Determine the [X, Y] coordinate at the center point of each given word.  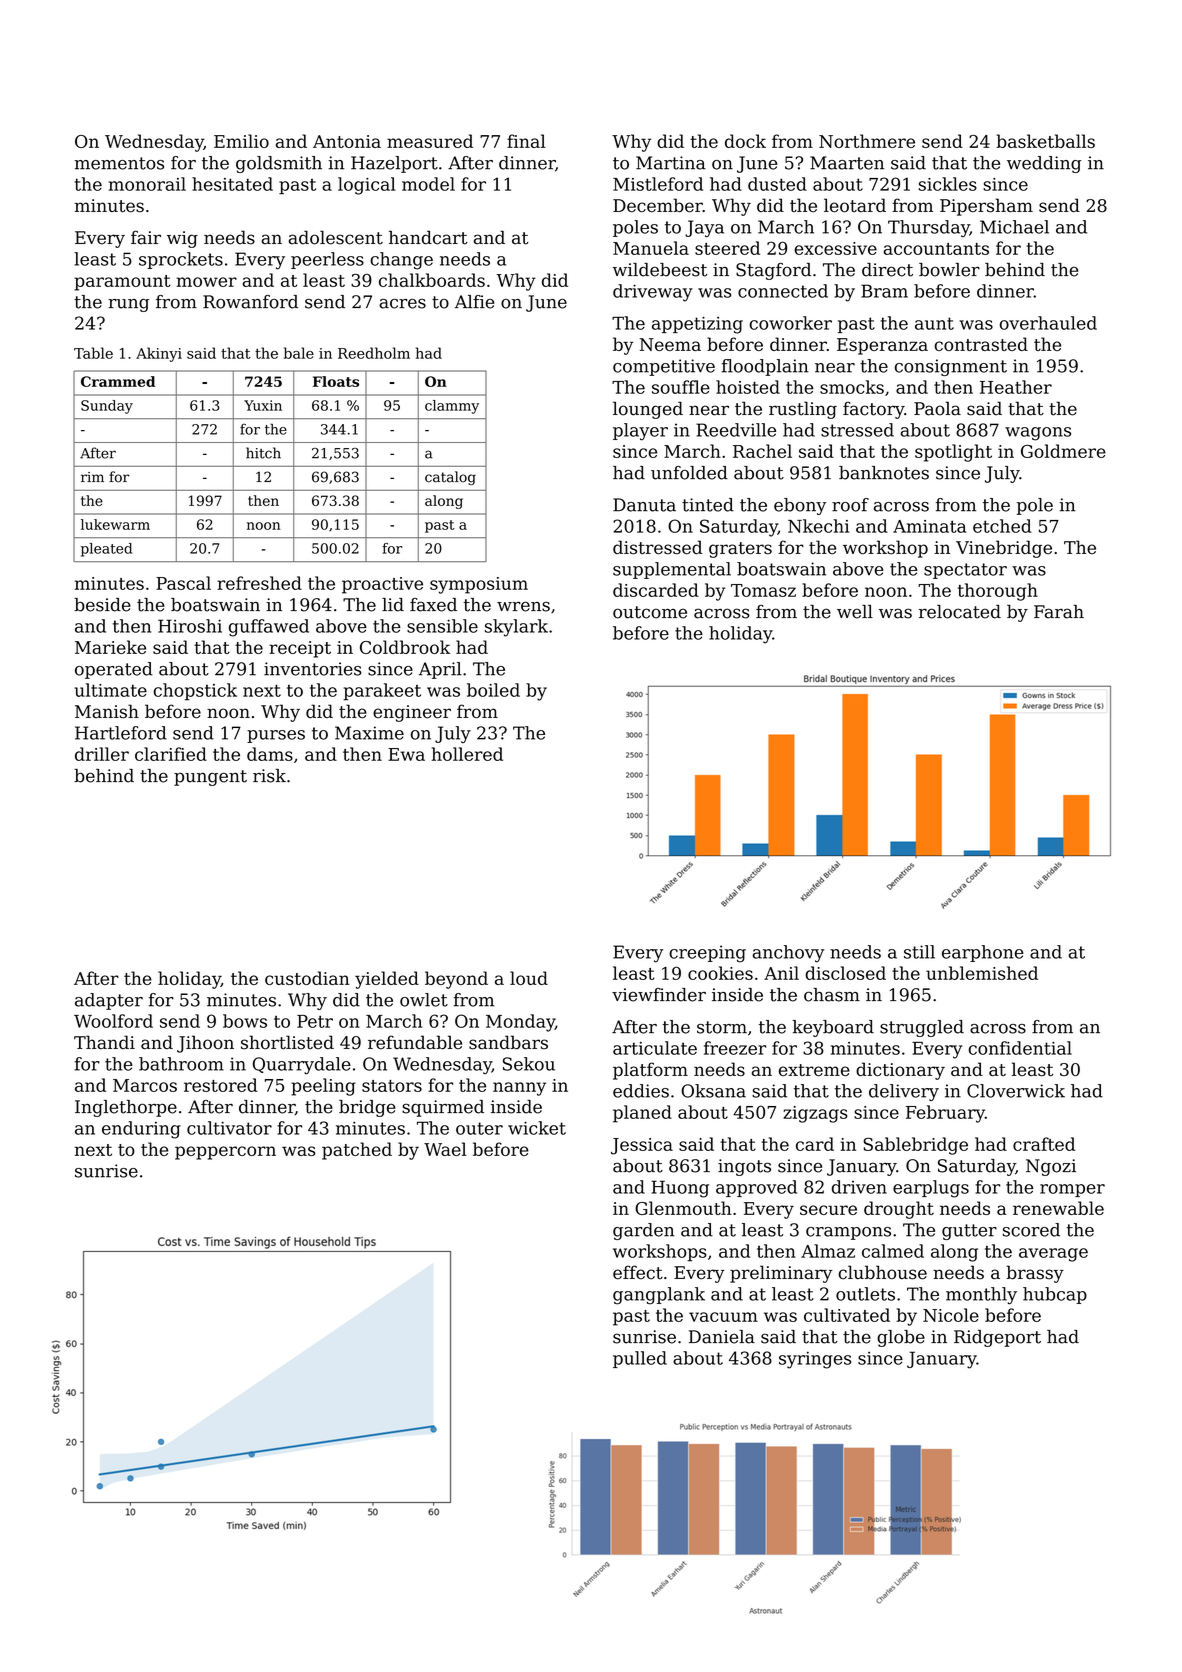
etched [1002, 526]
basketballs [1045, 141]
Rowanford [250, 302]
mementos [119, 163]
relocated [960, 612]
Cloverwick [1016, 1091]
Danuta [644, 505]
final [526, 141]
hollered [467, 754]
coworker [791, 323]
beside [102, 605]
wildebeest [660, 270]
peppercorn [225, 1153]
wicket [537, 1128]
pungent [210, 778]
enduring [141, 1130]
